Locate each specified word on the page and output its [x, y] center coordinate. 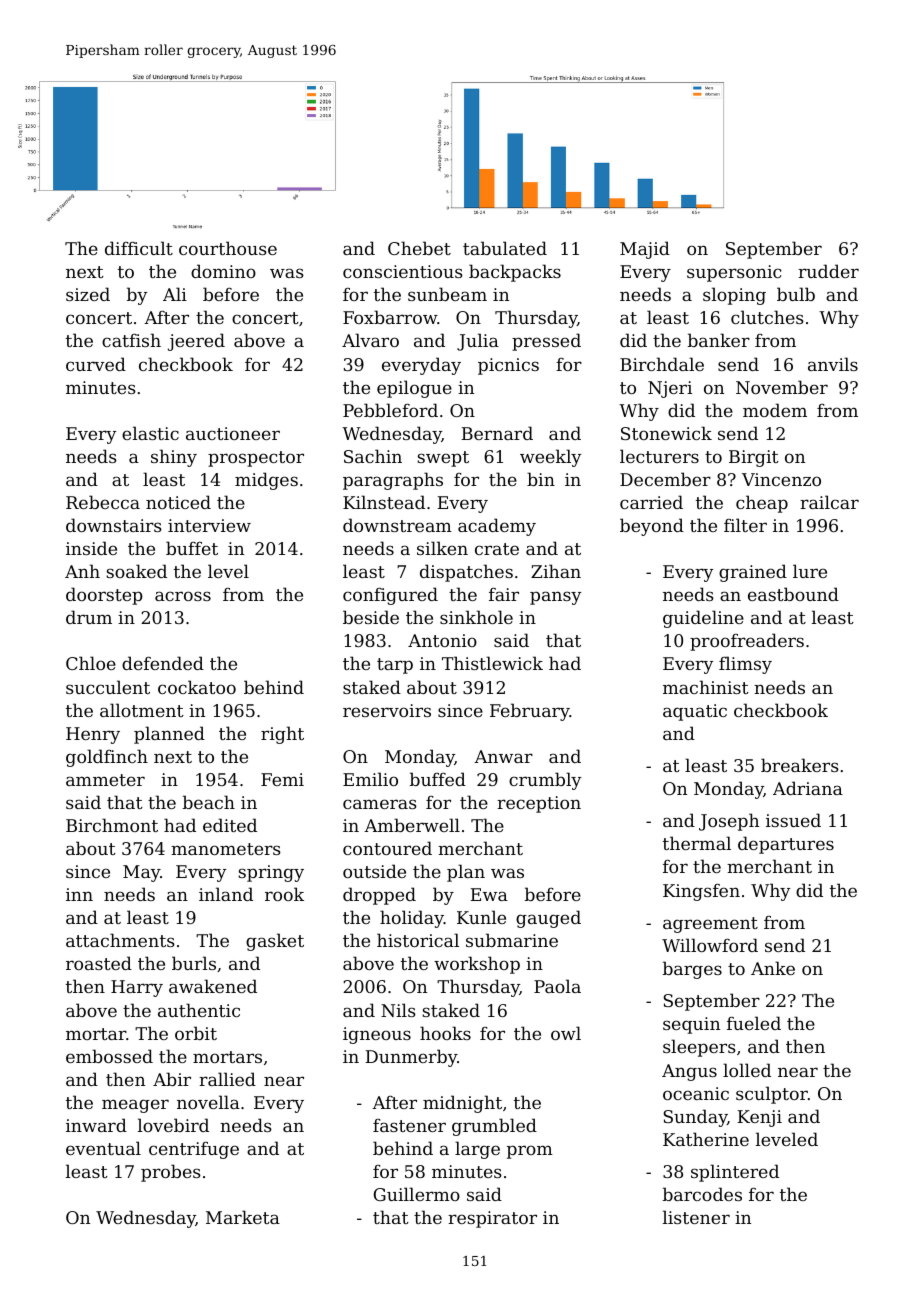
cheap [762, 504]
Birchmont [112, 825]
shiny [174, 458]
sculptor [772, 1095]
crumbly [545, 781]
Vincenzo [781, 479]
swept [443, 459]
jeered [196, 342]
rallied [227, 1079]
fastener [409, 1125]
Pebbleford [390, 410]
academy [497, 527]
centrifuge [194, 1150]
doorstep [104, 596]
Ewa [489, 894]
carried [651, 502]
